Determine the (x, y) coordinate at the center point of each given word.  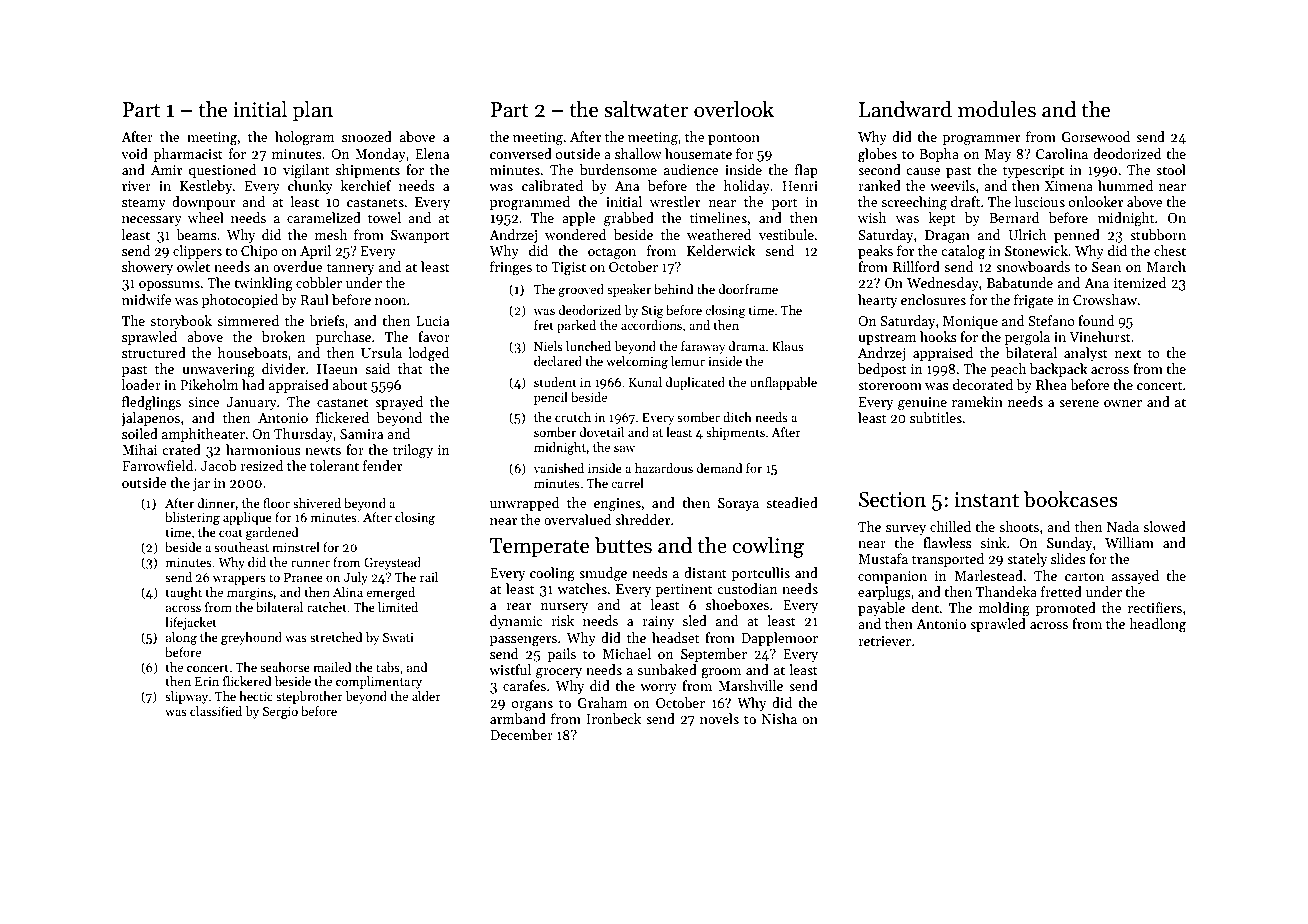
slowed (1164, 526)
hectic (256, 696)
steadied (792, 502)
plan (313, 111)
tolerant (334, 465)
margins (250, 594)
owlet (193, 266)
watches (582, 588)
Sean (1106, 267)
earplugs (884, 593)
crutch (573, 417)
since (204, 402)
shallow (638, 153)
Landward (905, 109)
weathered (719, 234)
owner (1123, 403)
